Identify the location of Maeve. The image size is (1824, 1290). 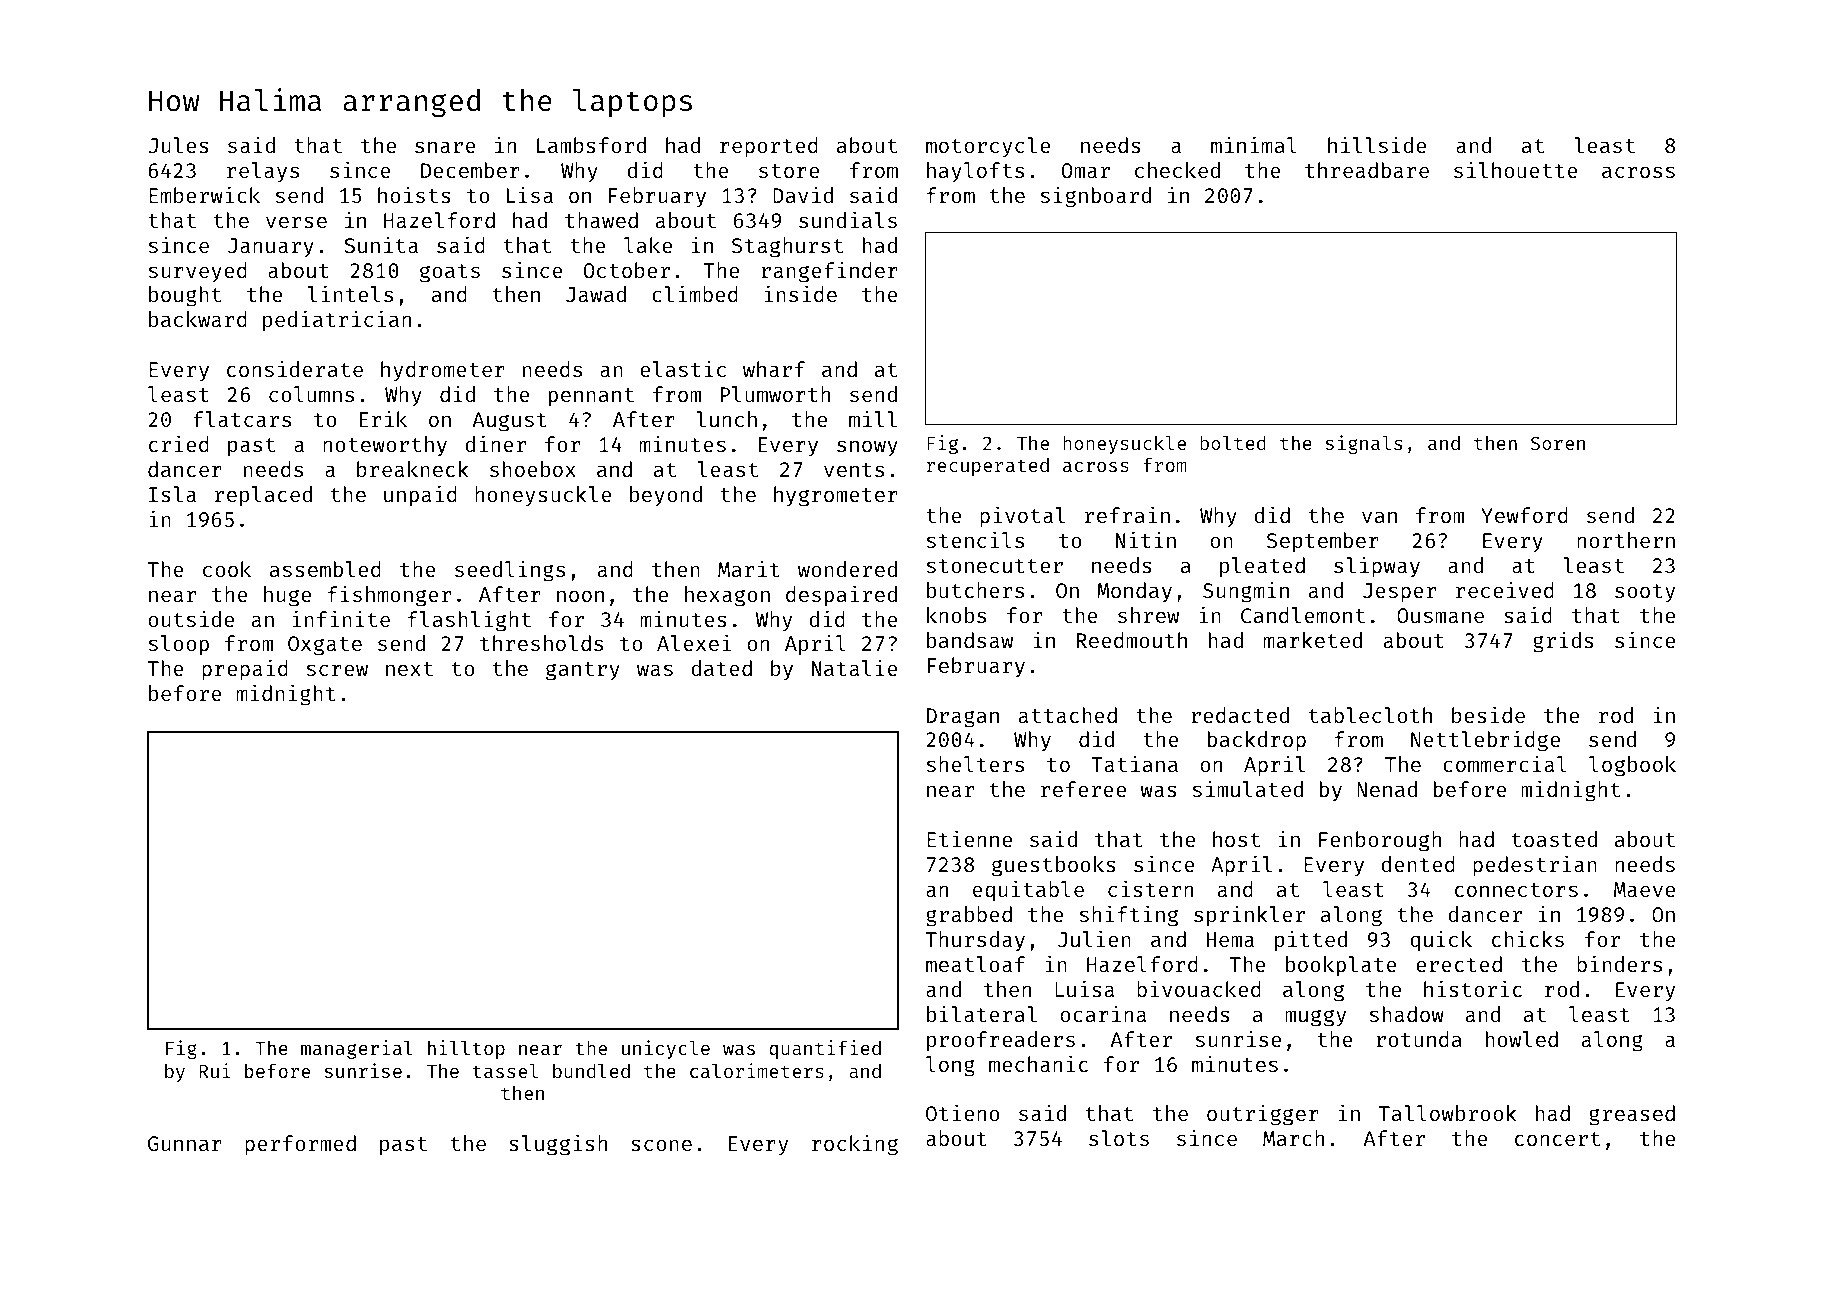
(1644, 889).
